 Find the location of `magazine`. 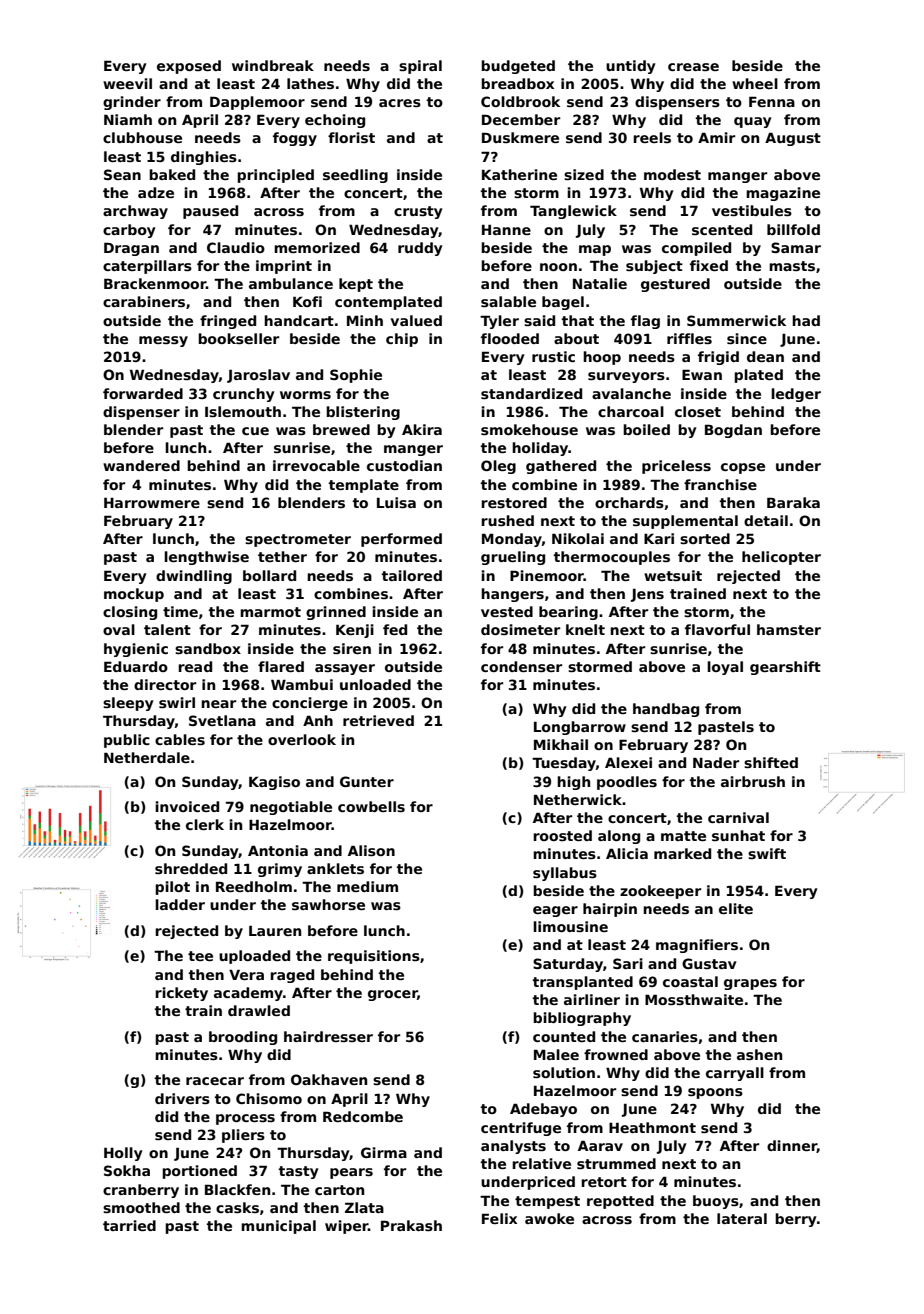

magazine is located at coordinates (783, 194).
